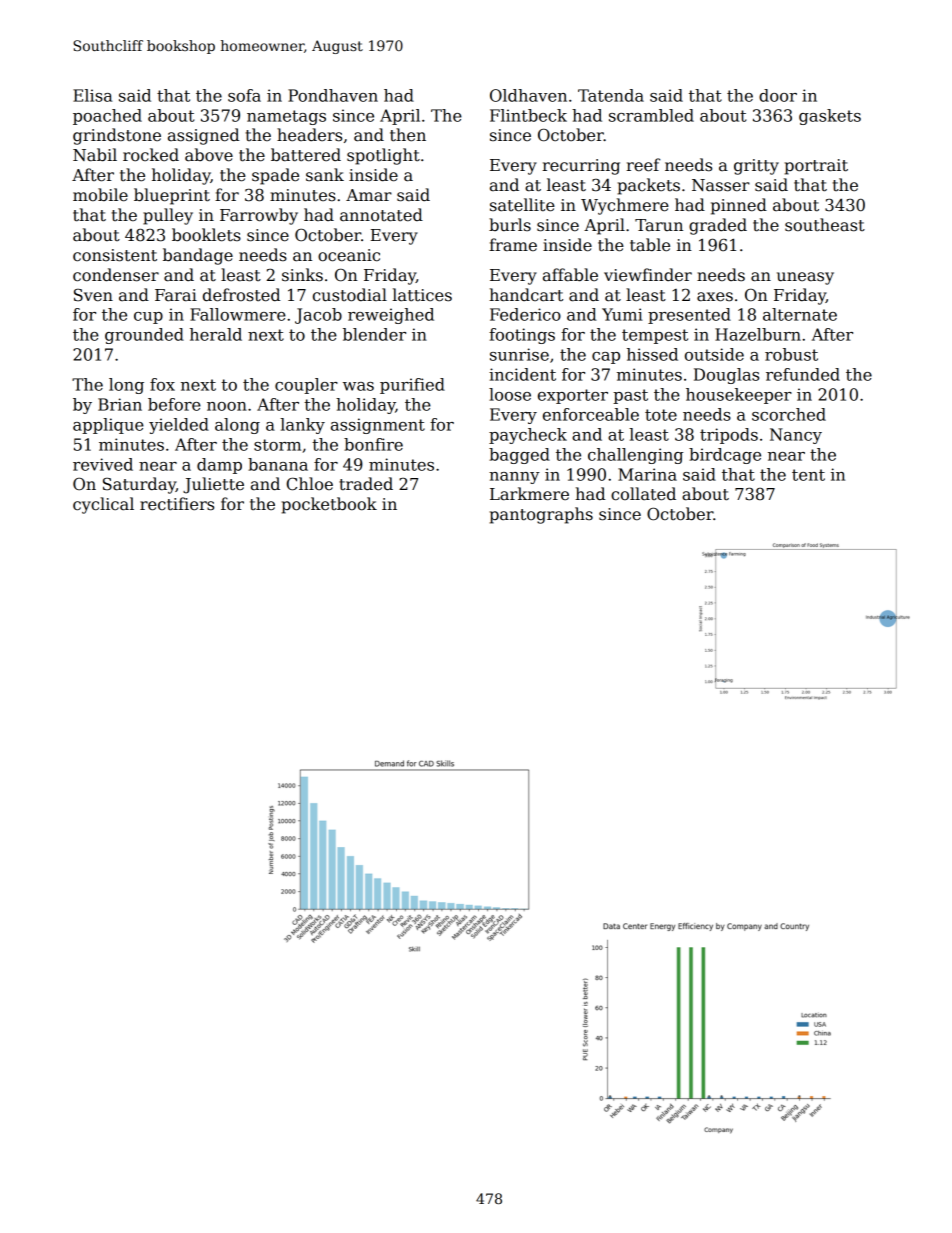  I want to click on pantographs, so click(541, 515).
